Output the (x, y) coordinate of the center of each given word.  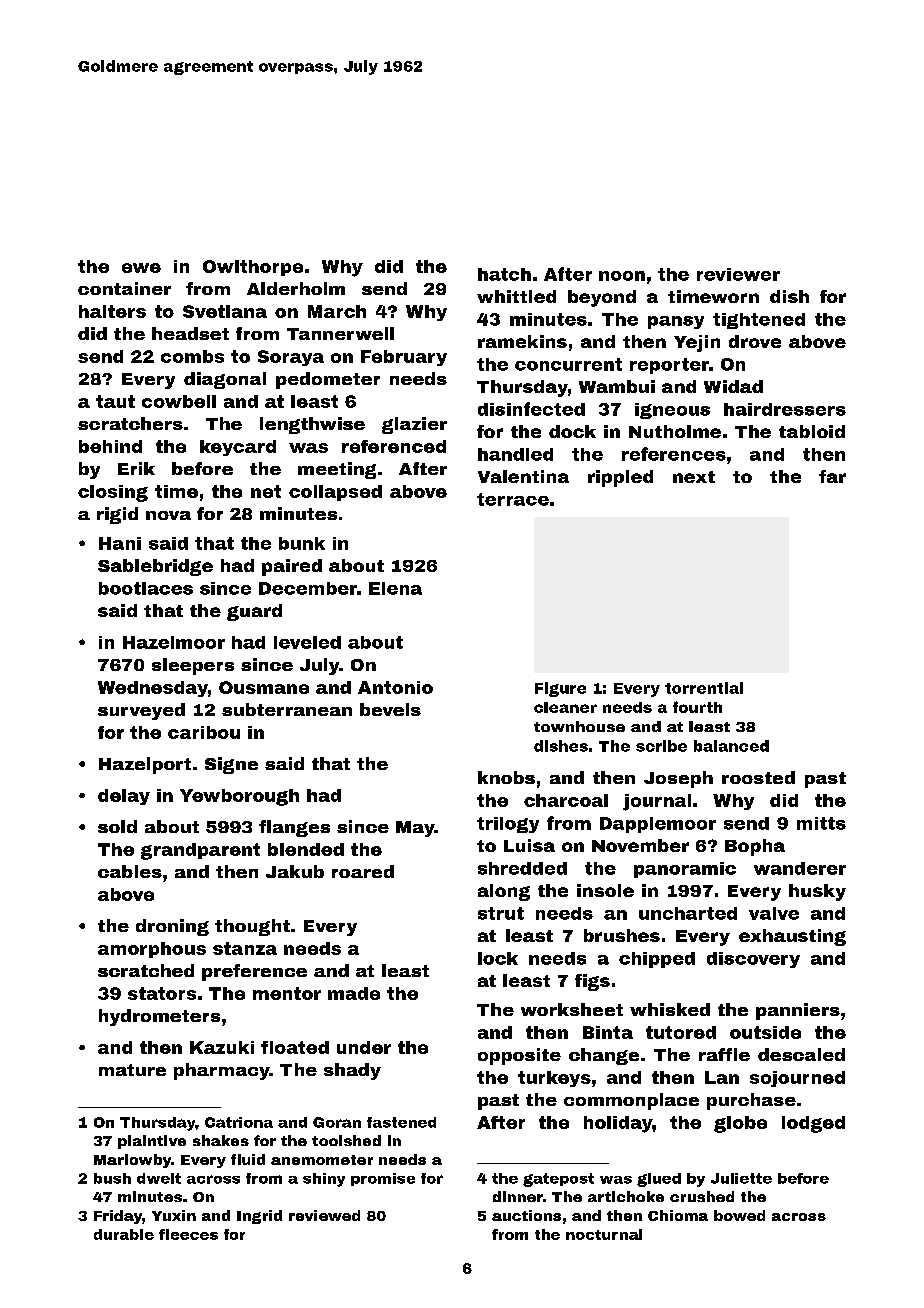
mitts (821, 823)
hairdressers (785, 409)
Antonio (395, 687)
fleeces (188, 1234)
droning (172, 927)
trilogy (508, 825)
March (337, 311)
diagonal (225, 380)
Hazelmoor (174, 642)
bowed (739, 1215)
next (694, 477)
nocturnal (604, 1234)
